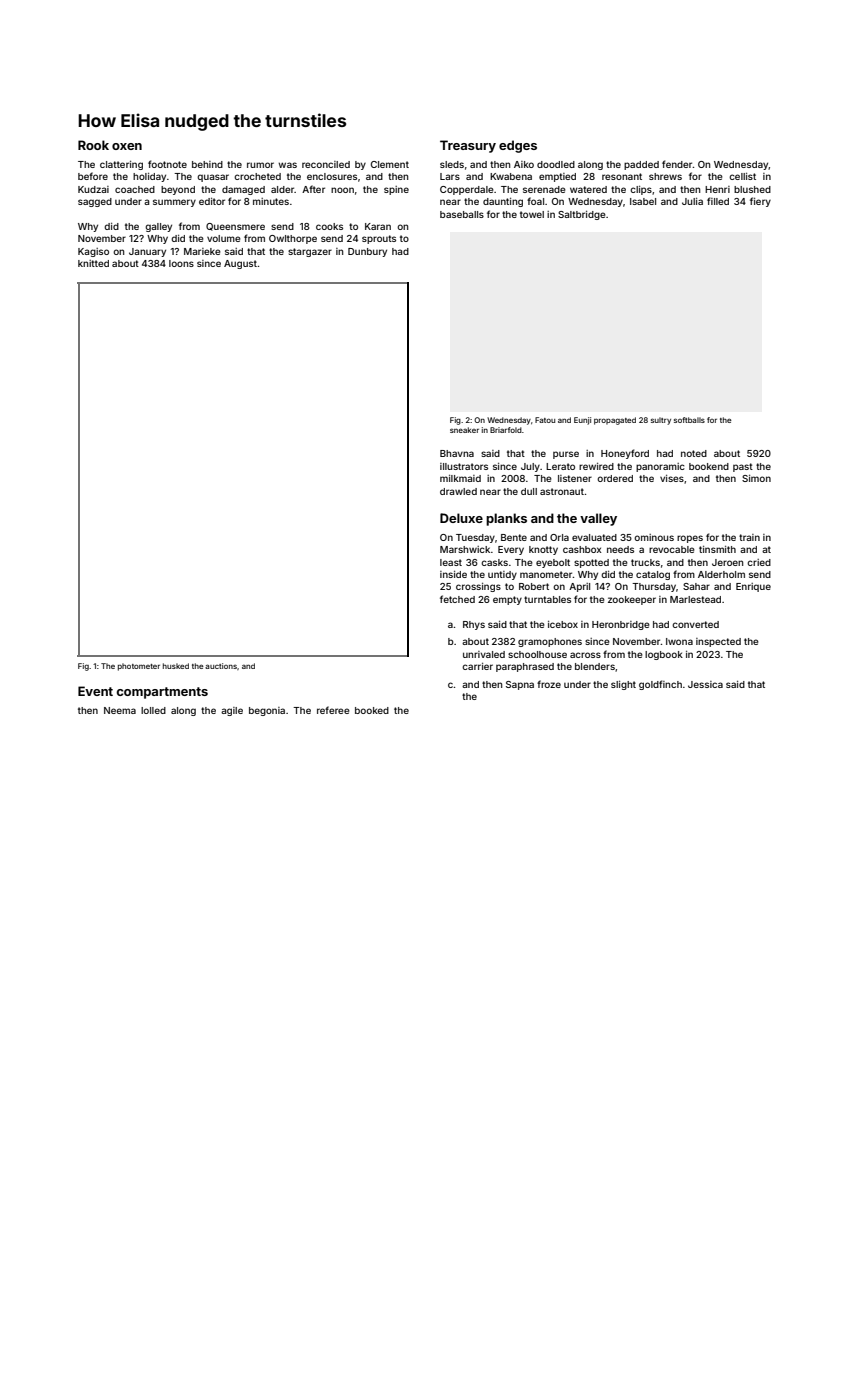 The image size is (849, 1400). Describe the element at coordinates (95, 691) in the screenshot. I see `Event` at that location.
